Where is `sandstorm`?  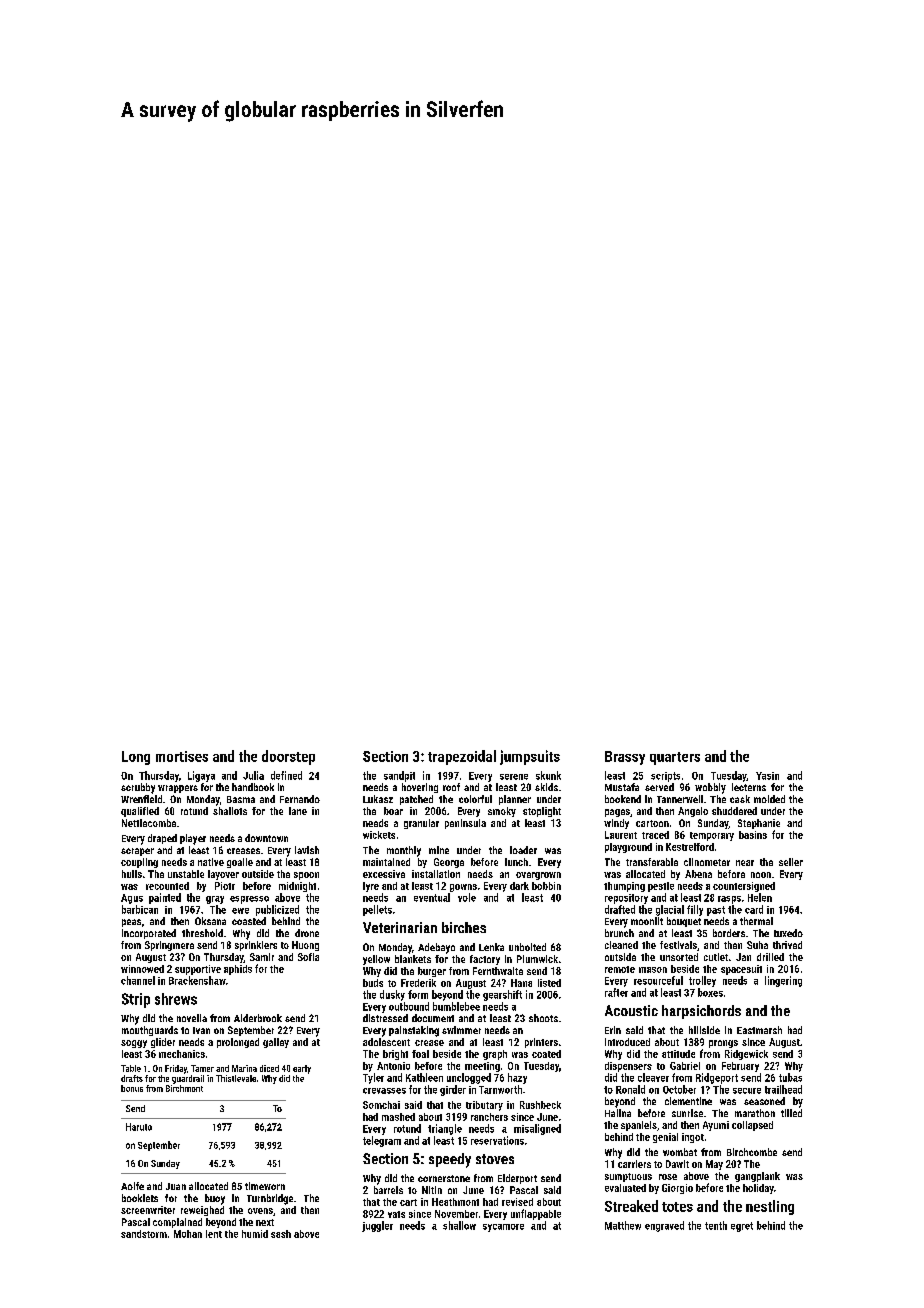
sandstorm is located at coordinates (144, 1234).
